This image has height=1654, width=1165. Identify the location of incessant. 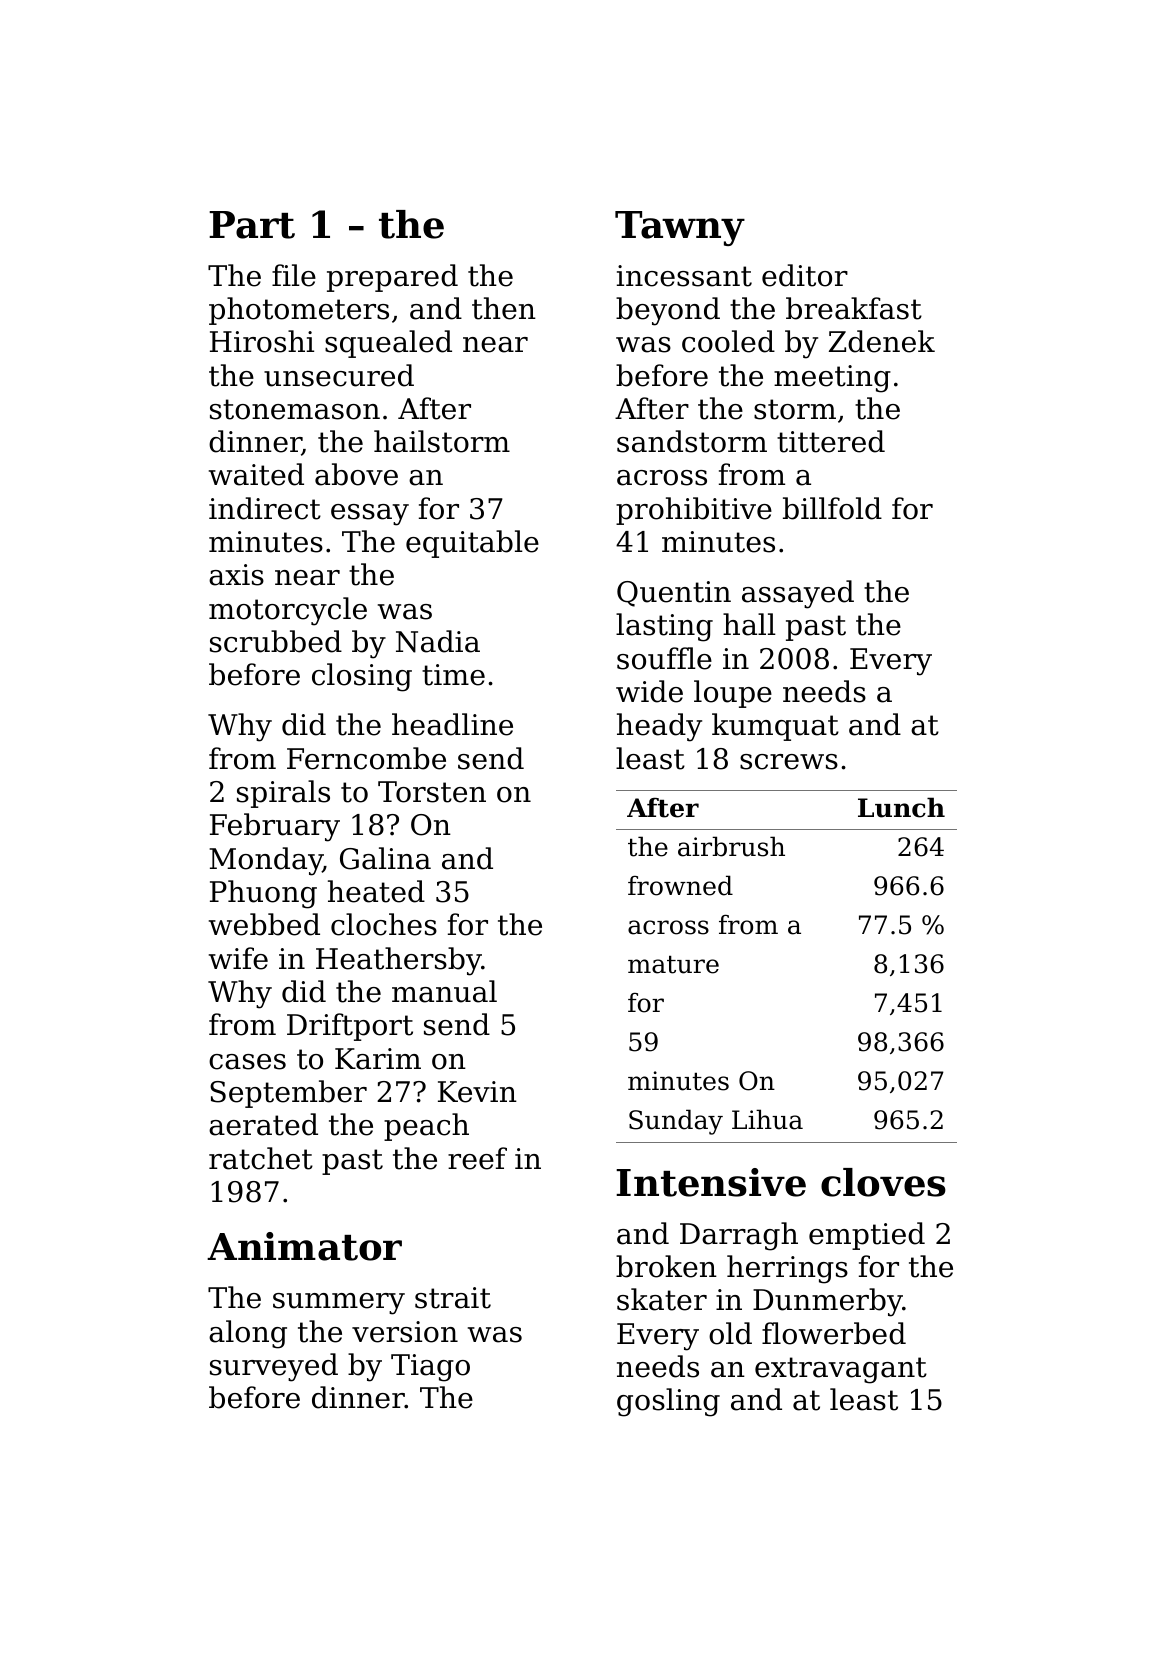
(684, 276).
